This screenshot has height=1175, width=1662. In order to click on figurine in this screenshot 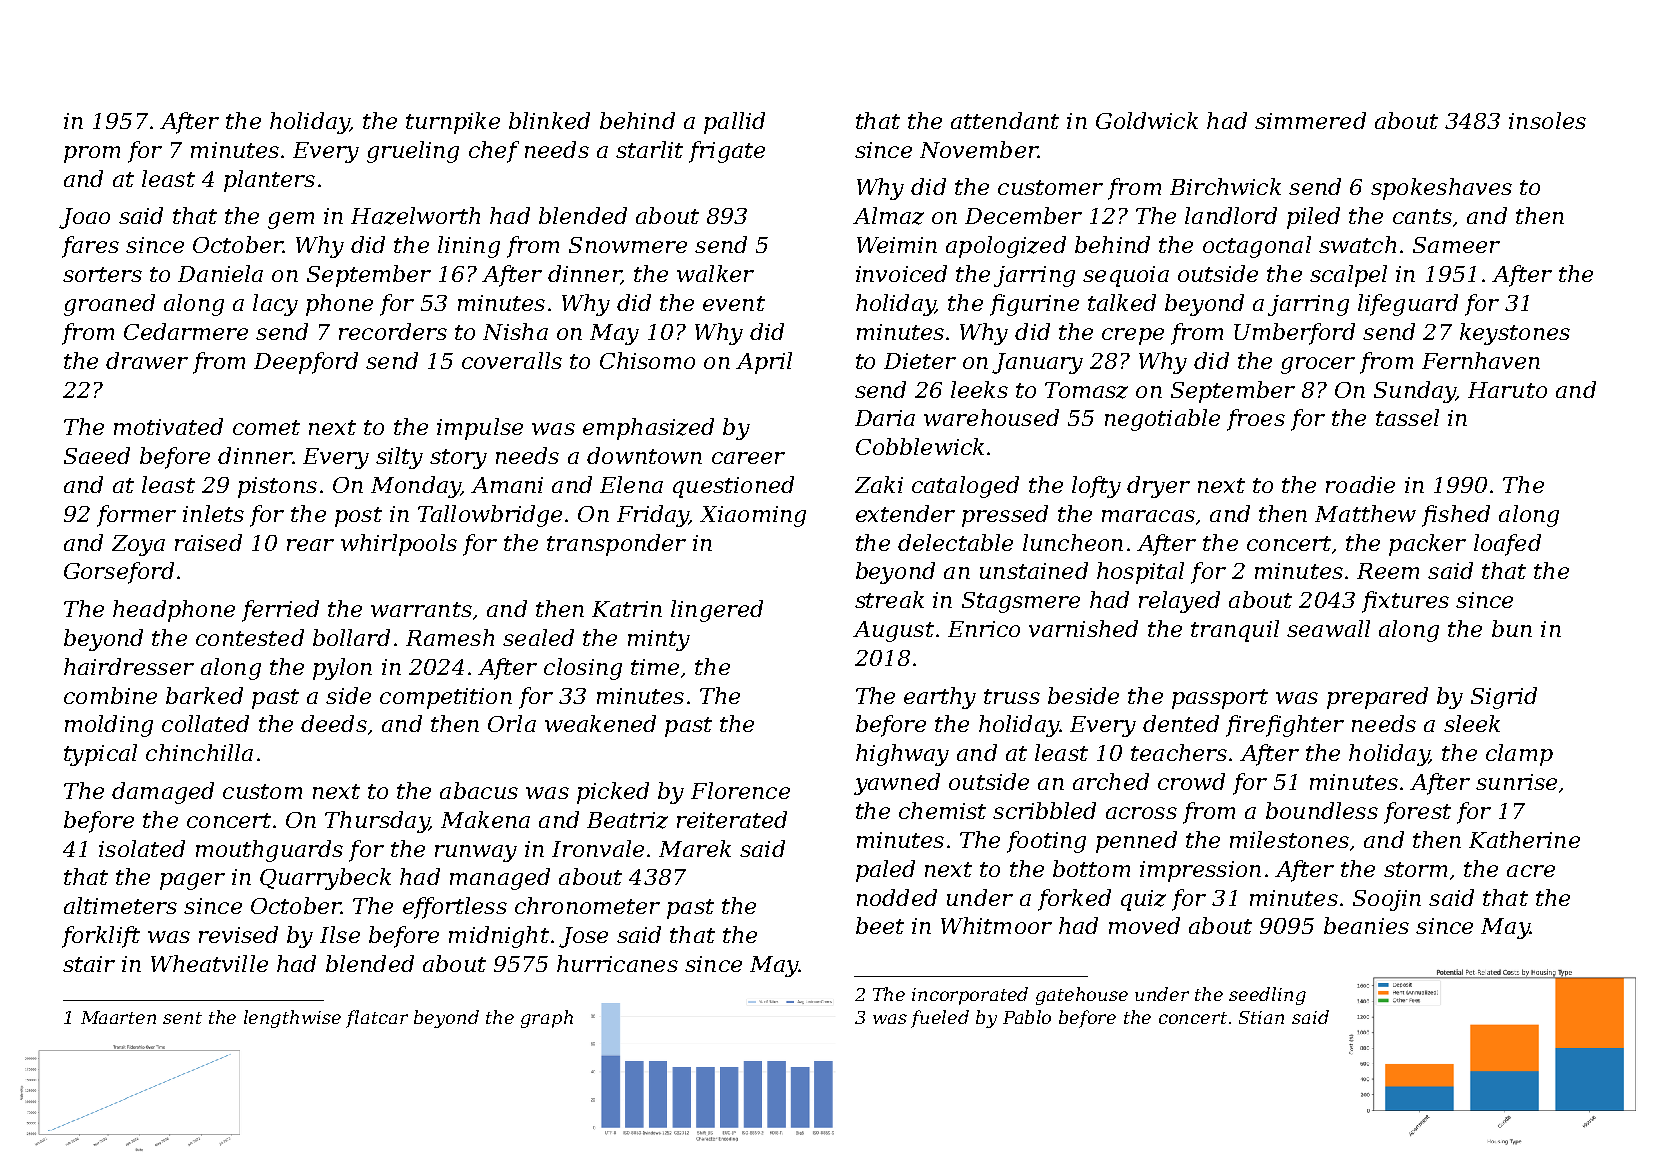, I will do `click(1034, 305)`.
